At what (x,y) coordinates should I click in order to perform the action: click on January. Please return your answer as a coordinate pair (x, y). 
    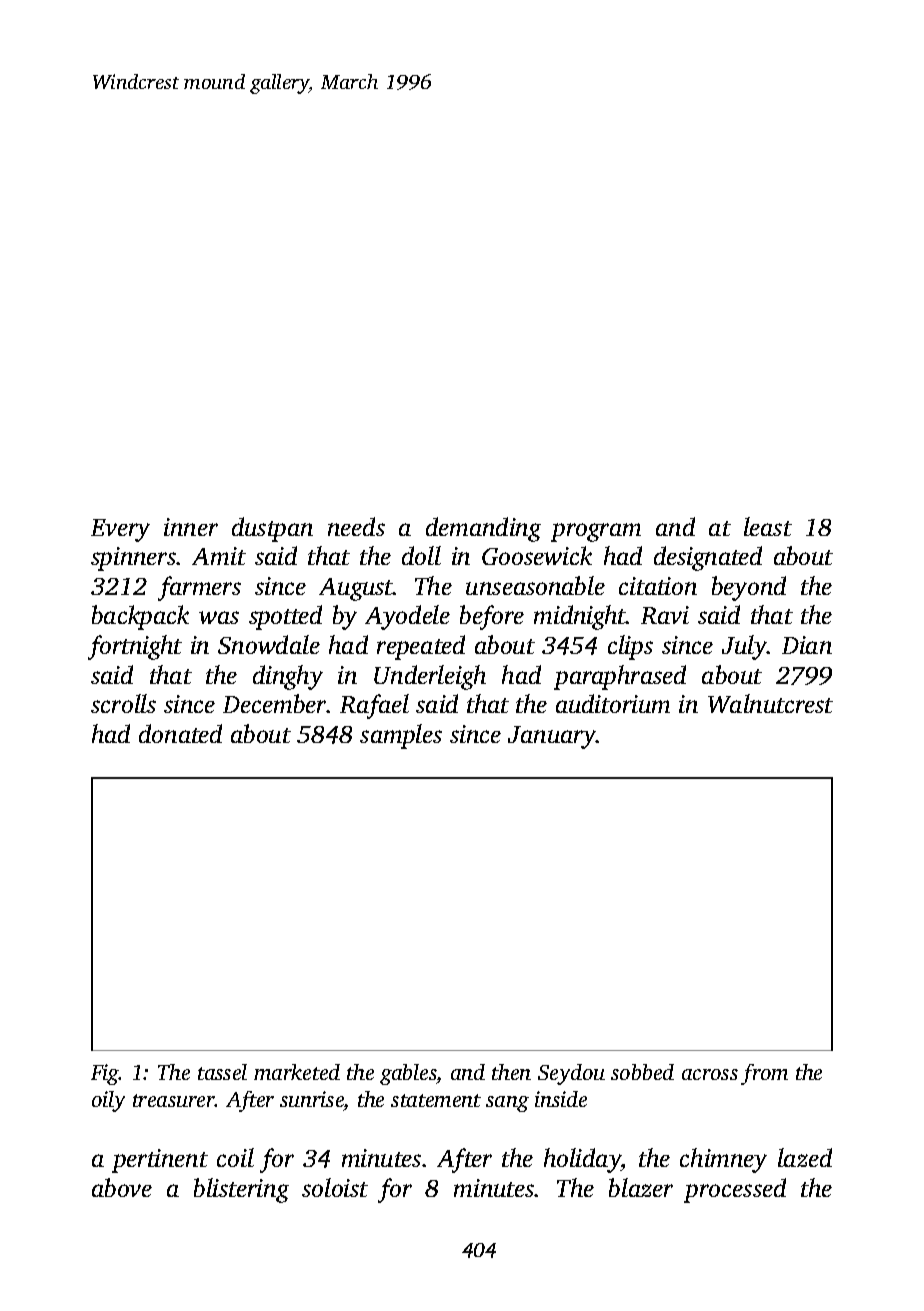
    Looking at the image, I should click on (552, 737).
